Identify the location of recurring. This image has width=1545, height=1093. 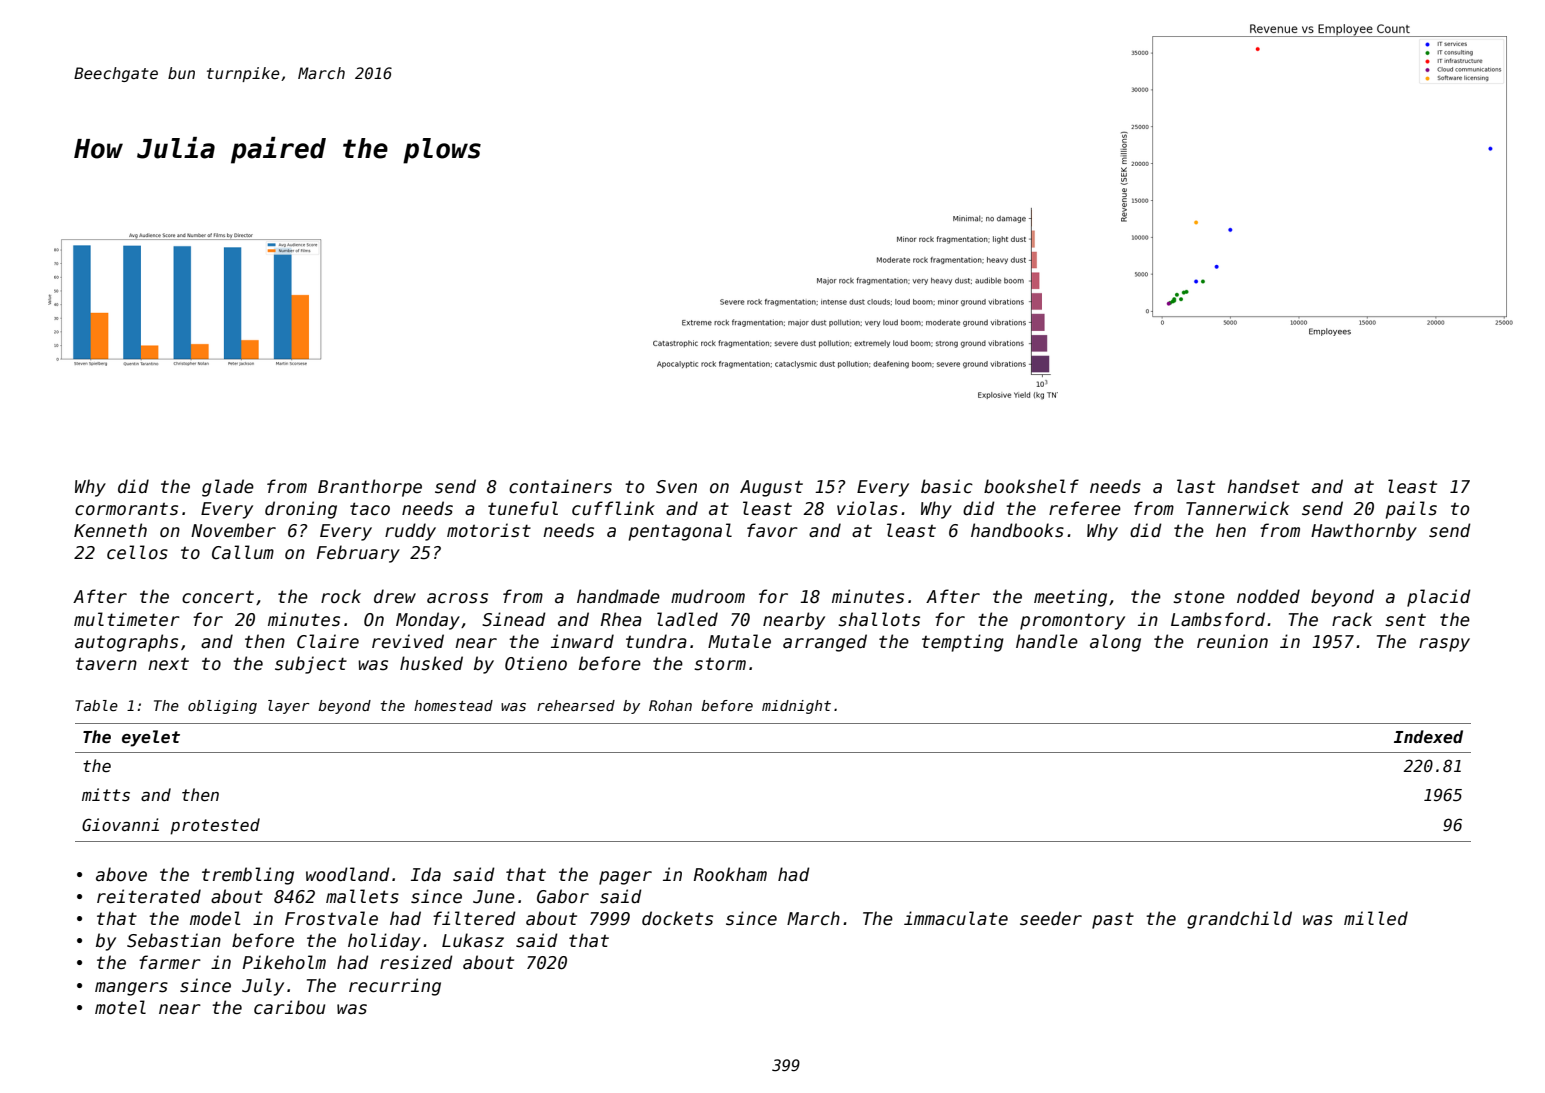
(395, 987).
